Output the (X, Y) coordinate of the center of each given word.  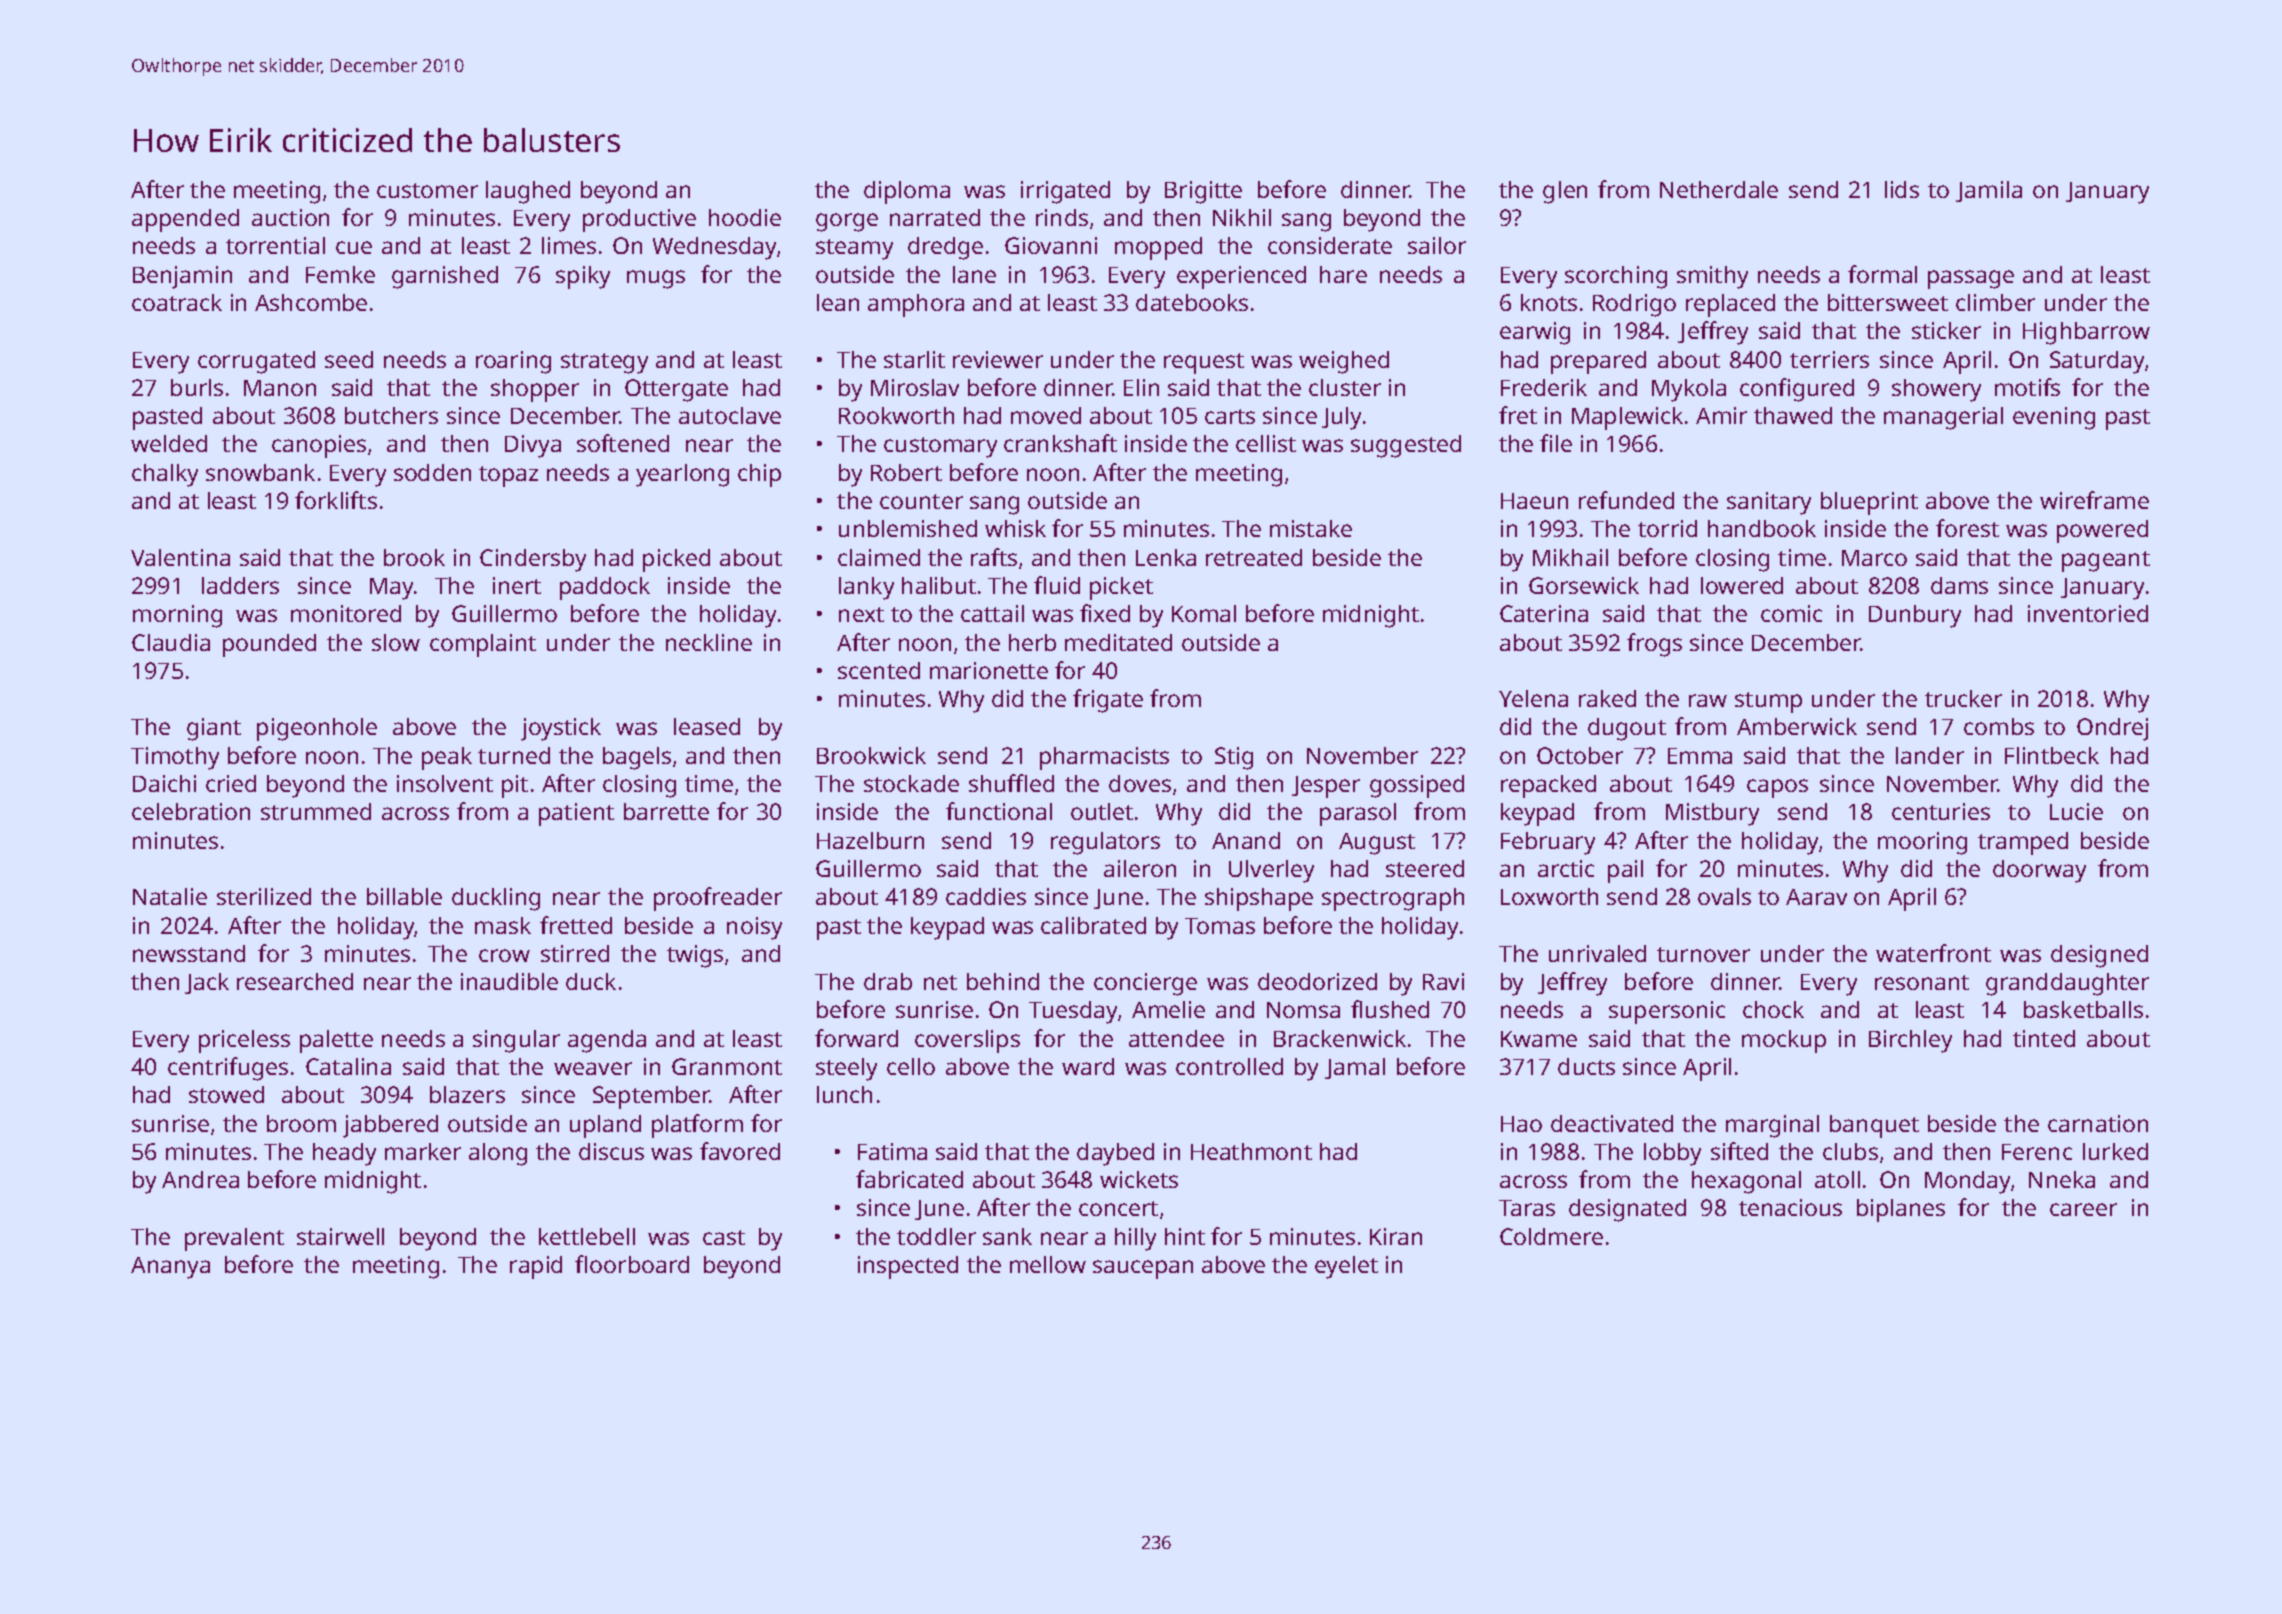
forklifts (336, 500)
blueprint (1869, 503)
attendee (1176, 1038)
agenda (607, 1041)
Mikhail (1570, 557)
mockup (1784, 1041)
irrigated (1065, 192)
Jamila (1989, 191)
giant (214, 729)
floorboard (632, 1264)
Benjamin (182, 277)
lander (1930, 755)
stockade (911, 783)
